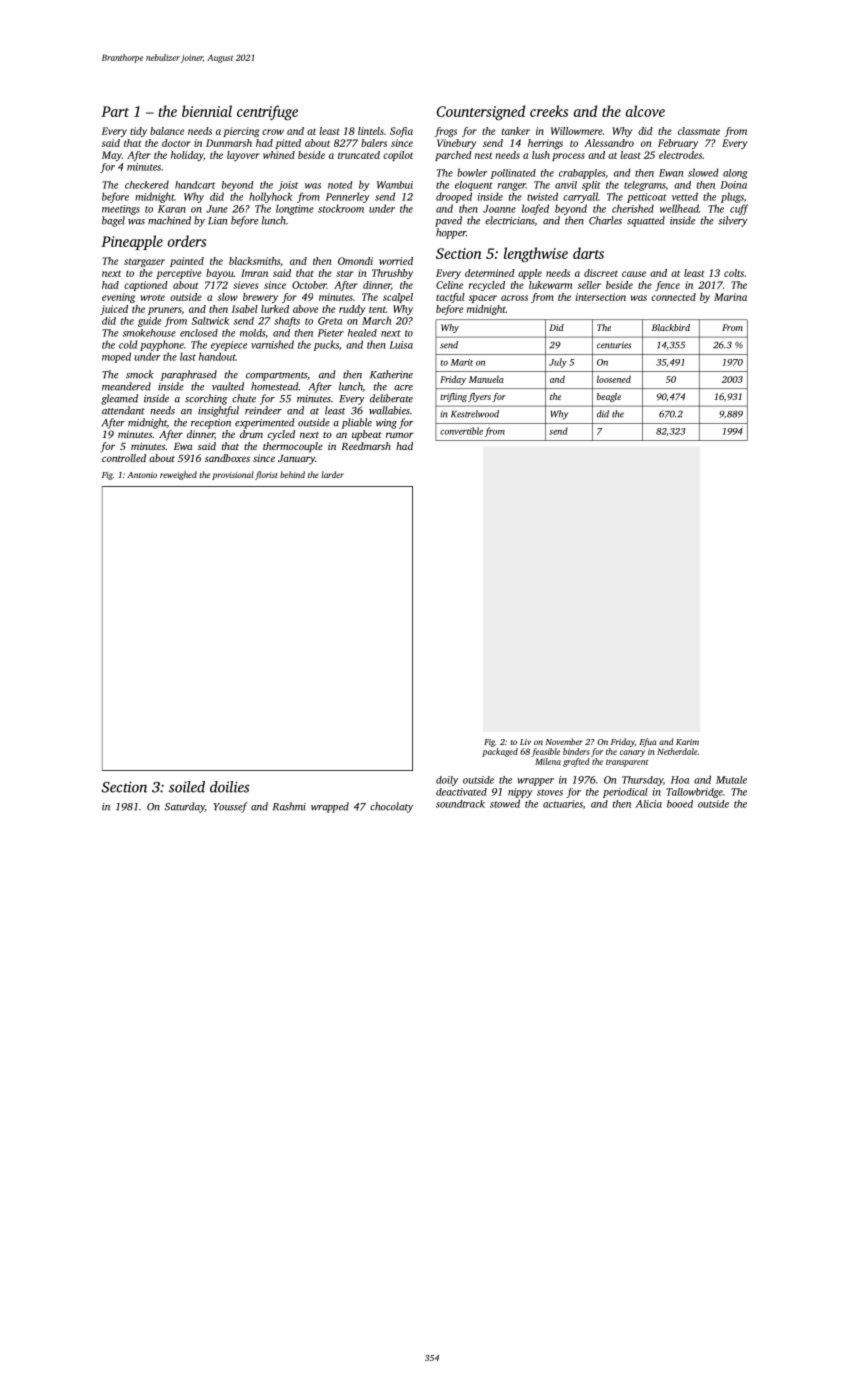  I want to click on chocolaty, so click(391, 807).
